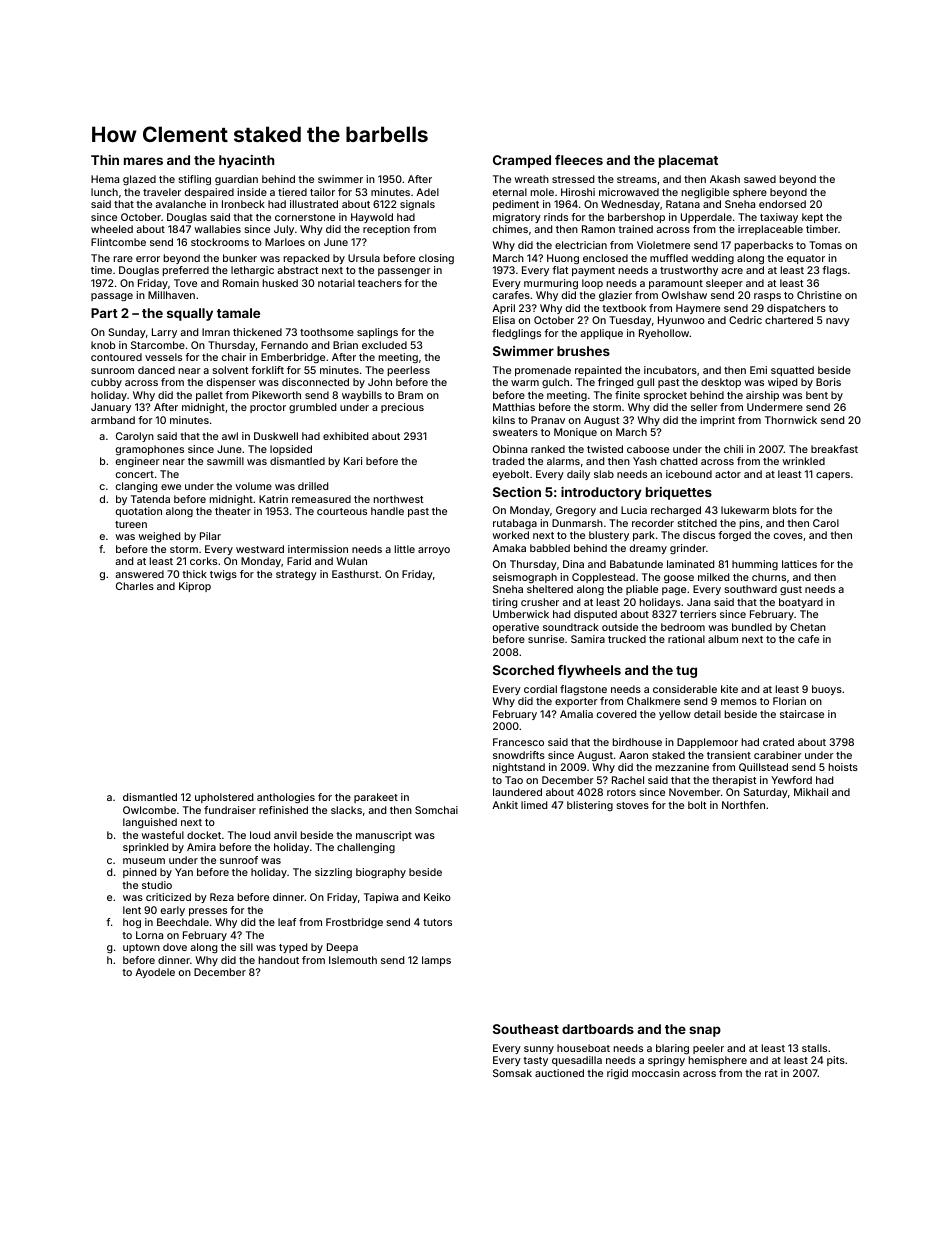  I want to click on Ayodele, so click(155, 973).
